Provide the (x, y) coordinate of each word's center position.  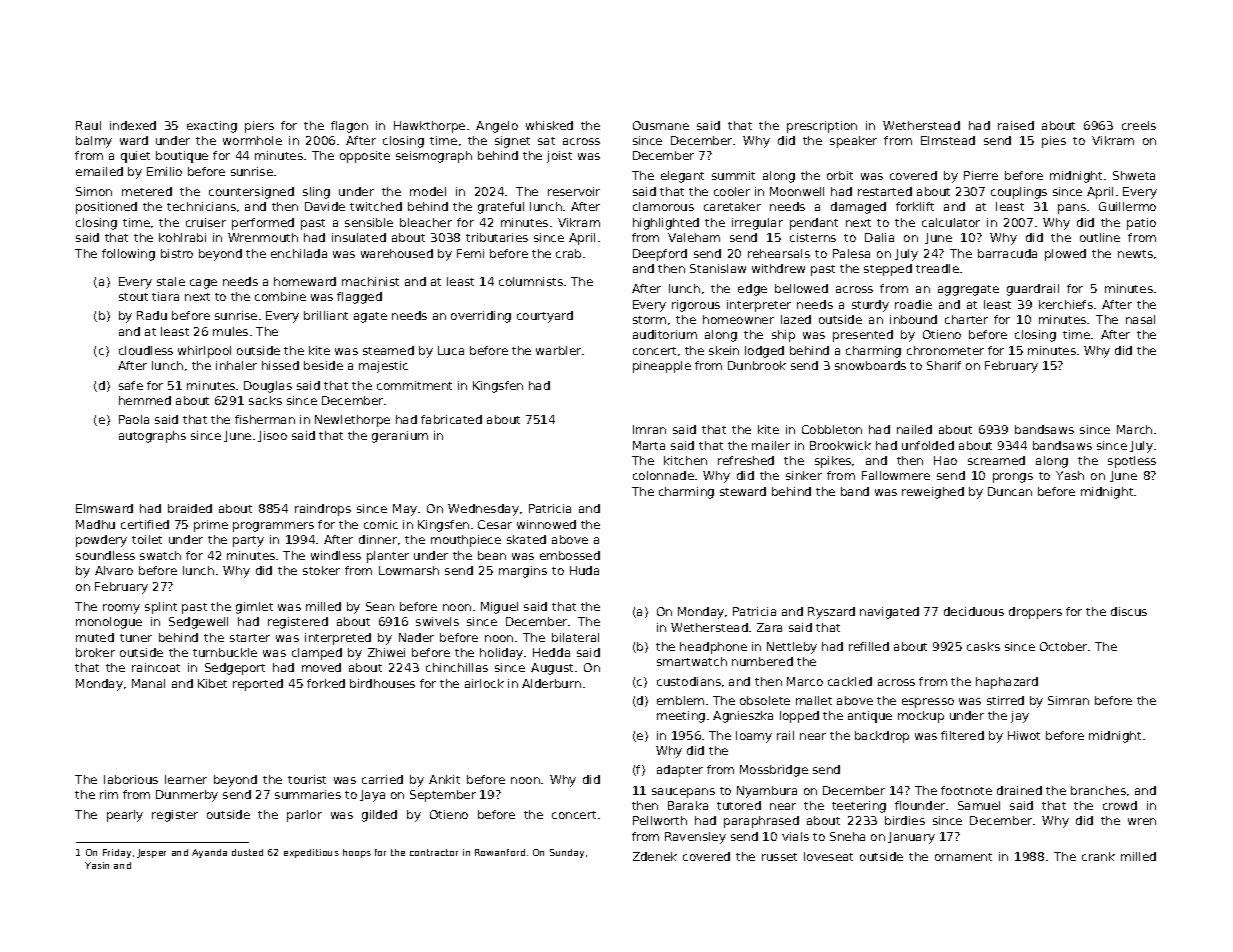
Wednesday (483, 510)
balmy (94, 142)
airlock (484, 683)
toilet (147, 539)
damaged (858, 208)
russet (779, 857)
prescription (822, 127)
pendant (814, 224)
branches (1098, 790)
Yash (1070, 475)
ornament (963, 857)
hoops (357, 853)
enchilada (299, 253)
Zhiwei (386, 652)
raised (1016, 125)
